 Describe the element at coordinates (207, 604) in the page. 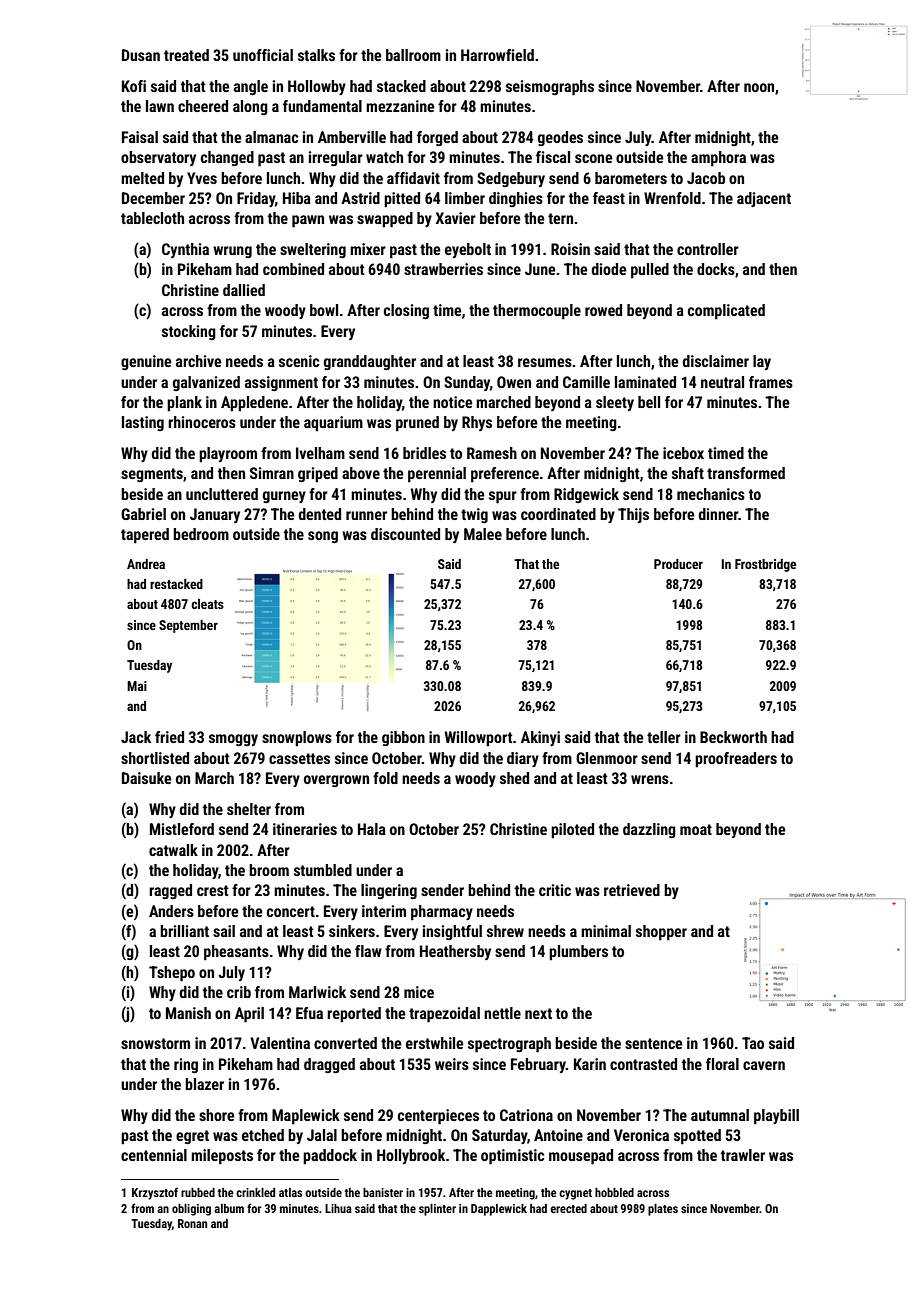

I see `cleats` at that location.
